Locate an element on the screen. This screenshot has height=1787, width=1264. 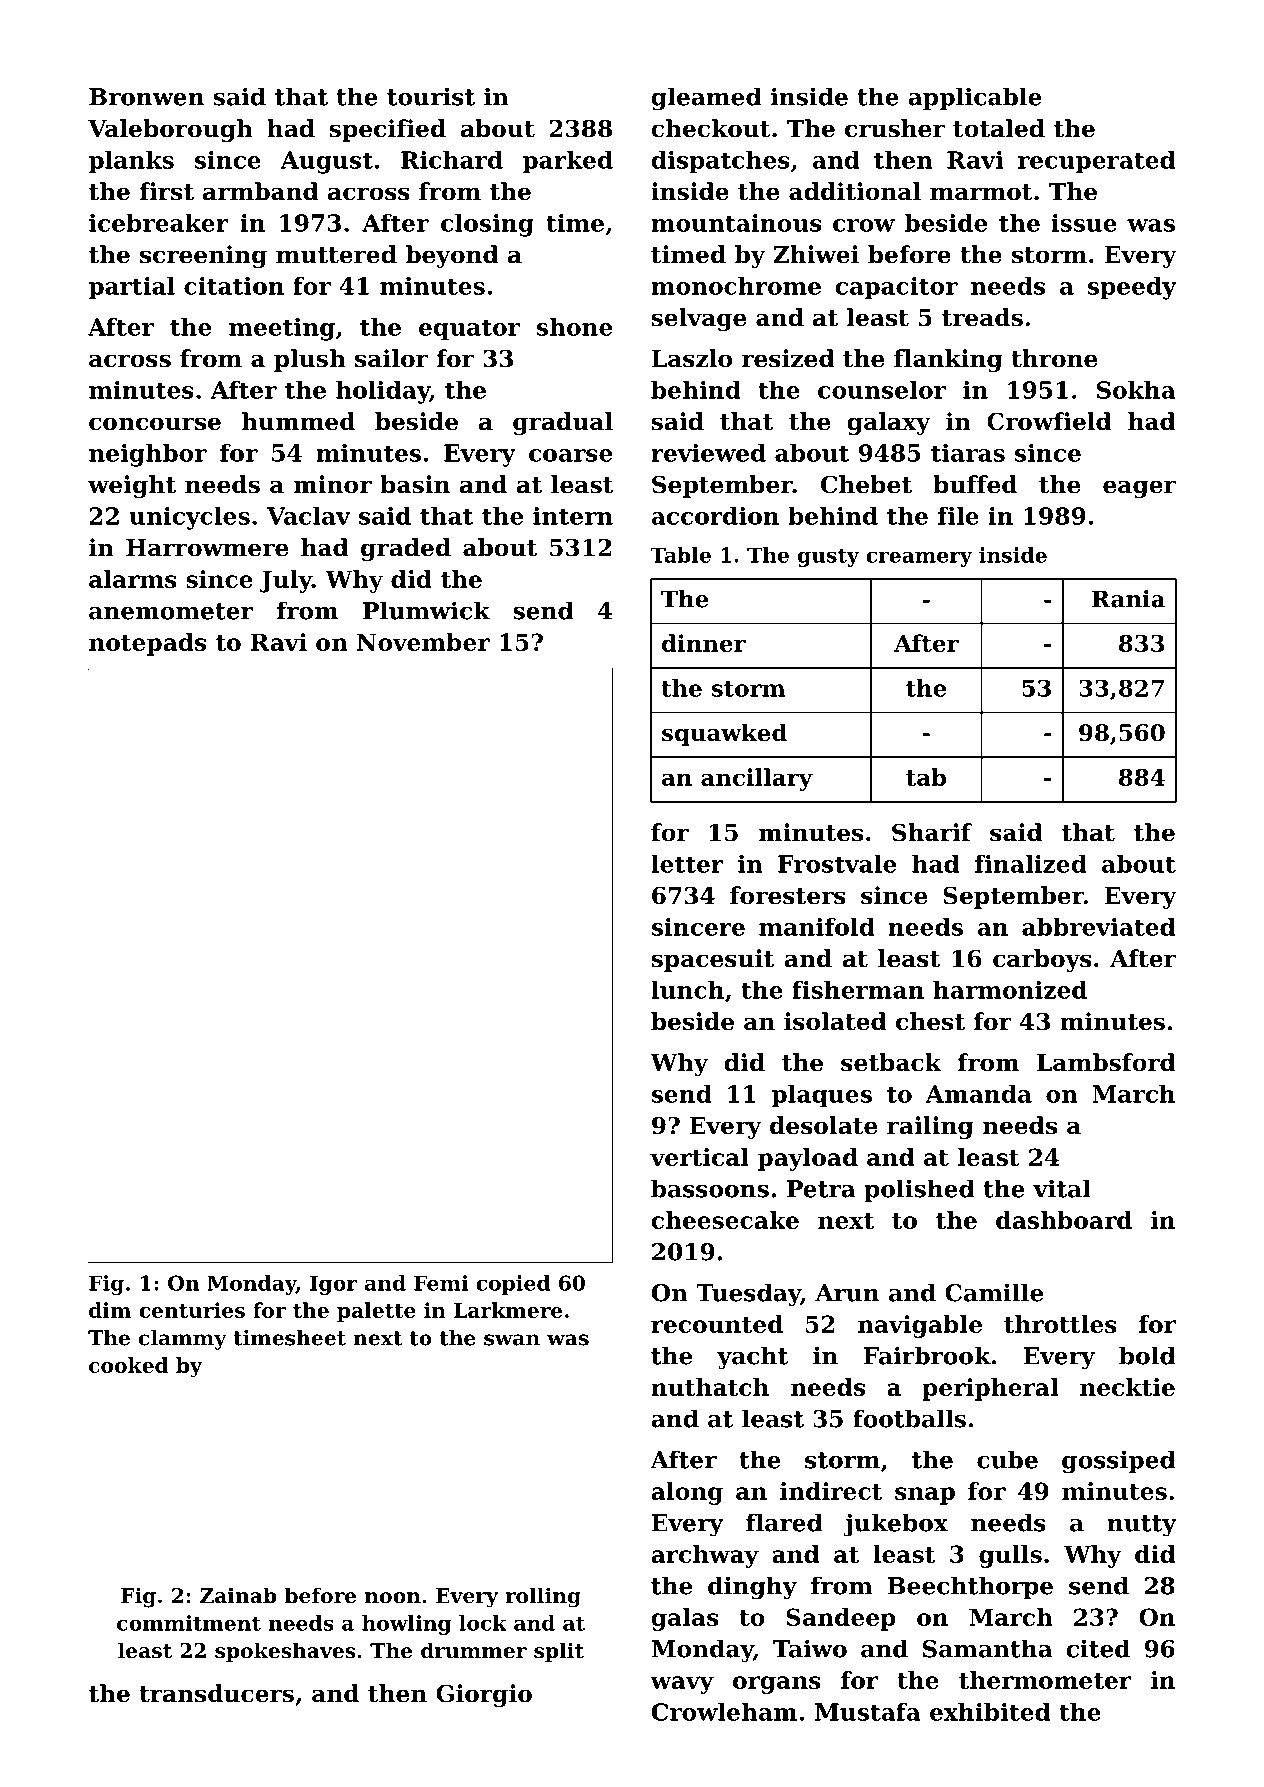
anemometer is located at coordinates (171, 611).
